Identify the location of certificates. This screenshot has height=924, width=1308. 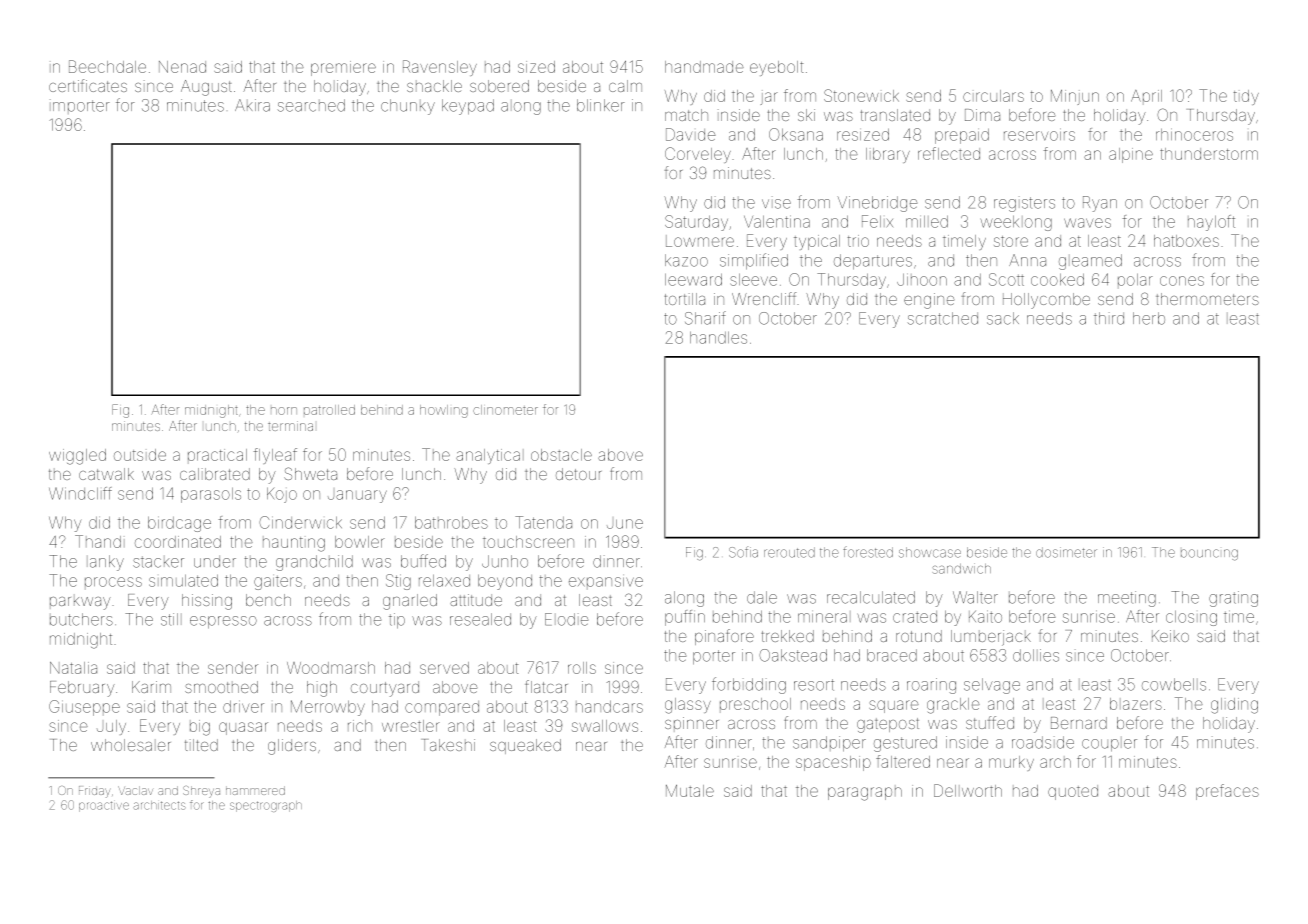
(88, 85).
